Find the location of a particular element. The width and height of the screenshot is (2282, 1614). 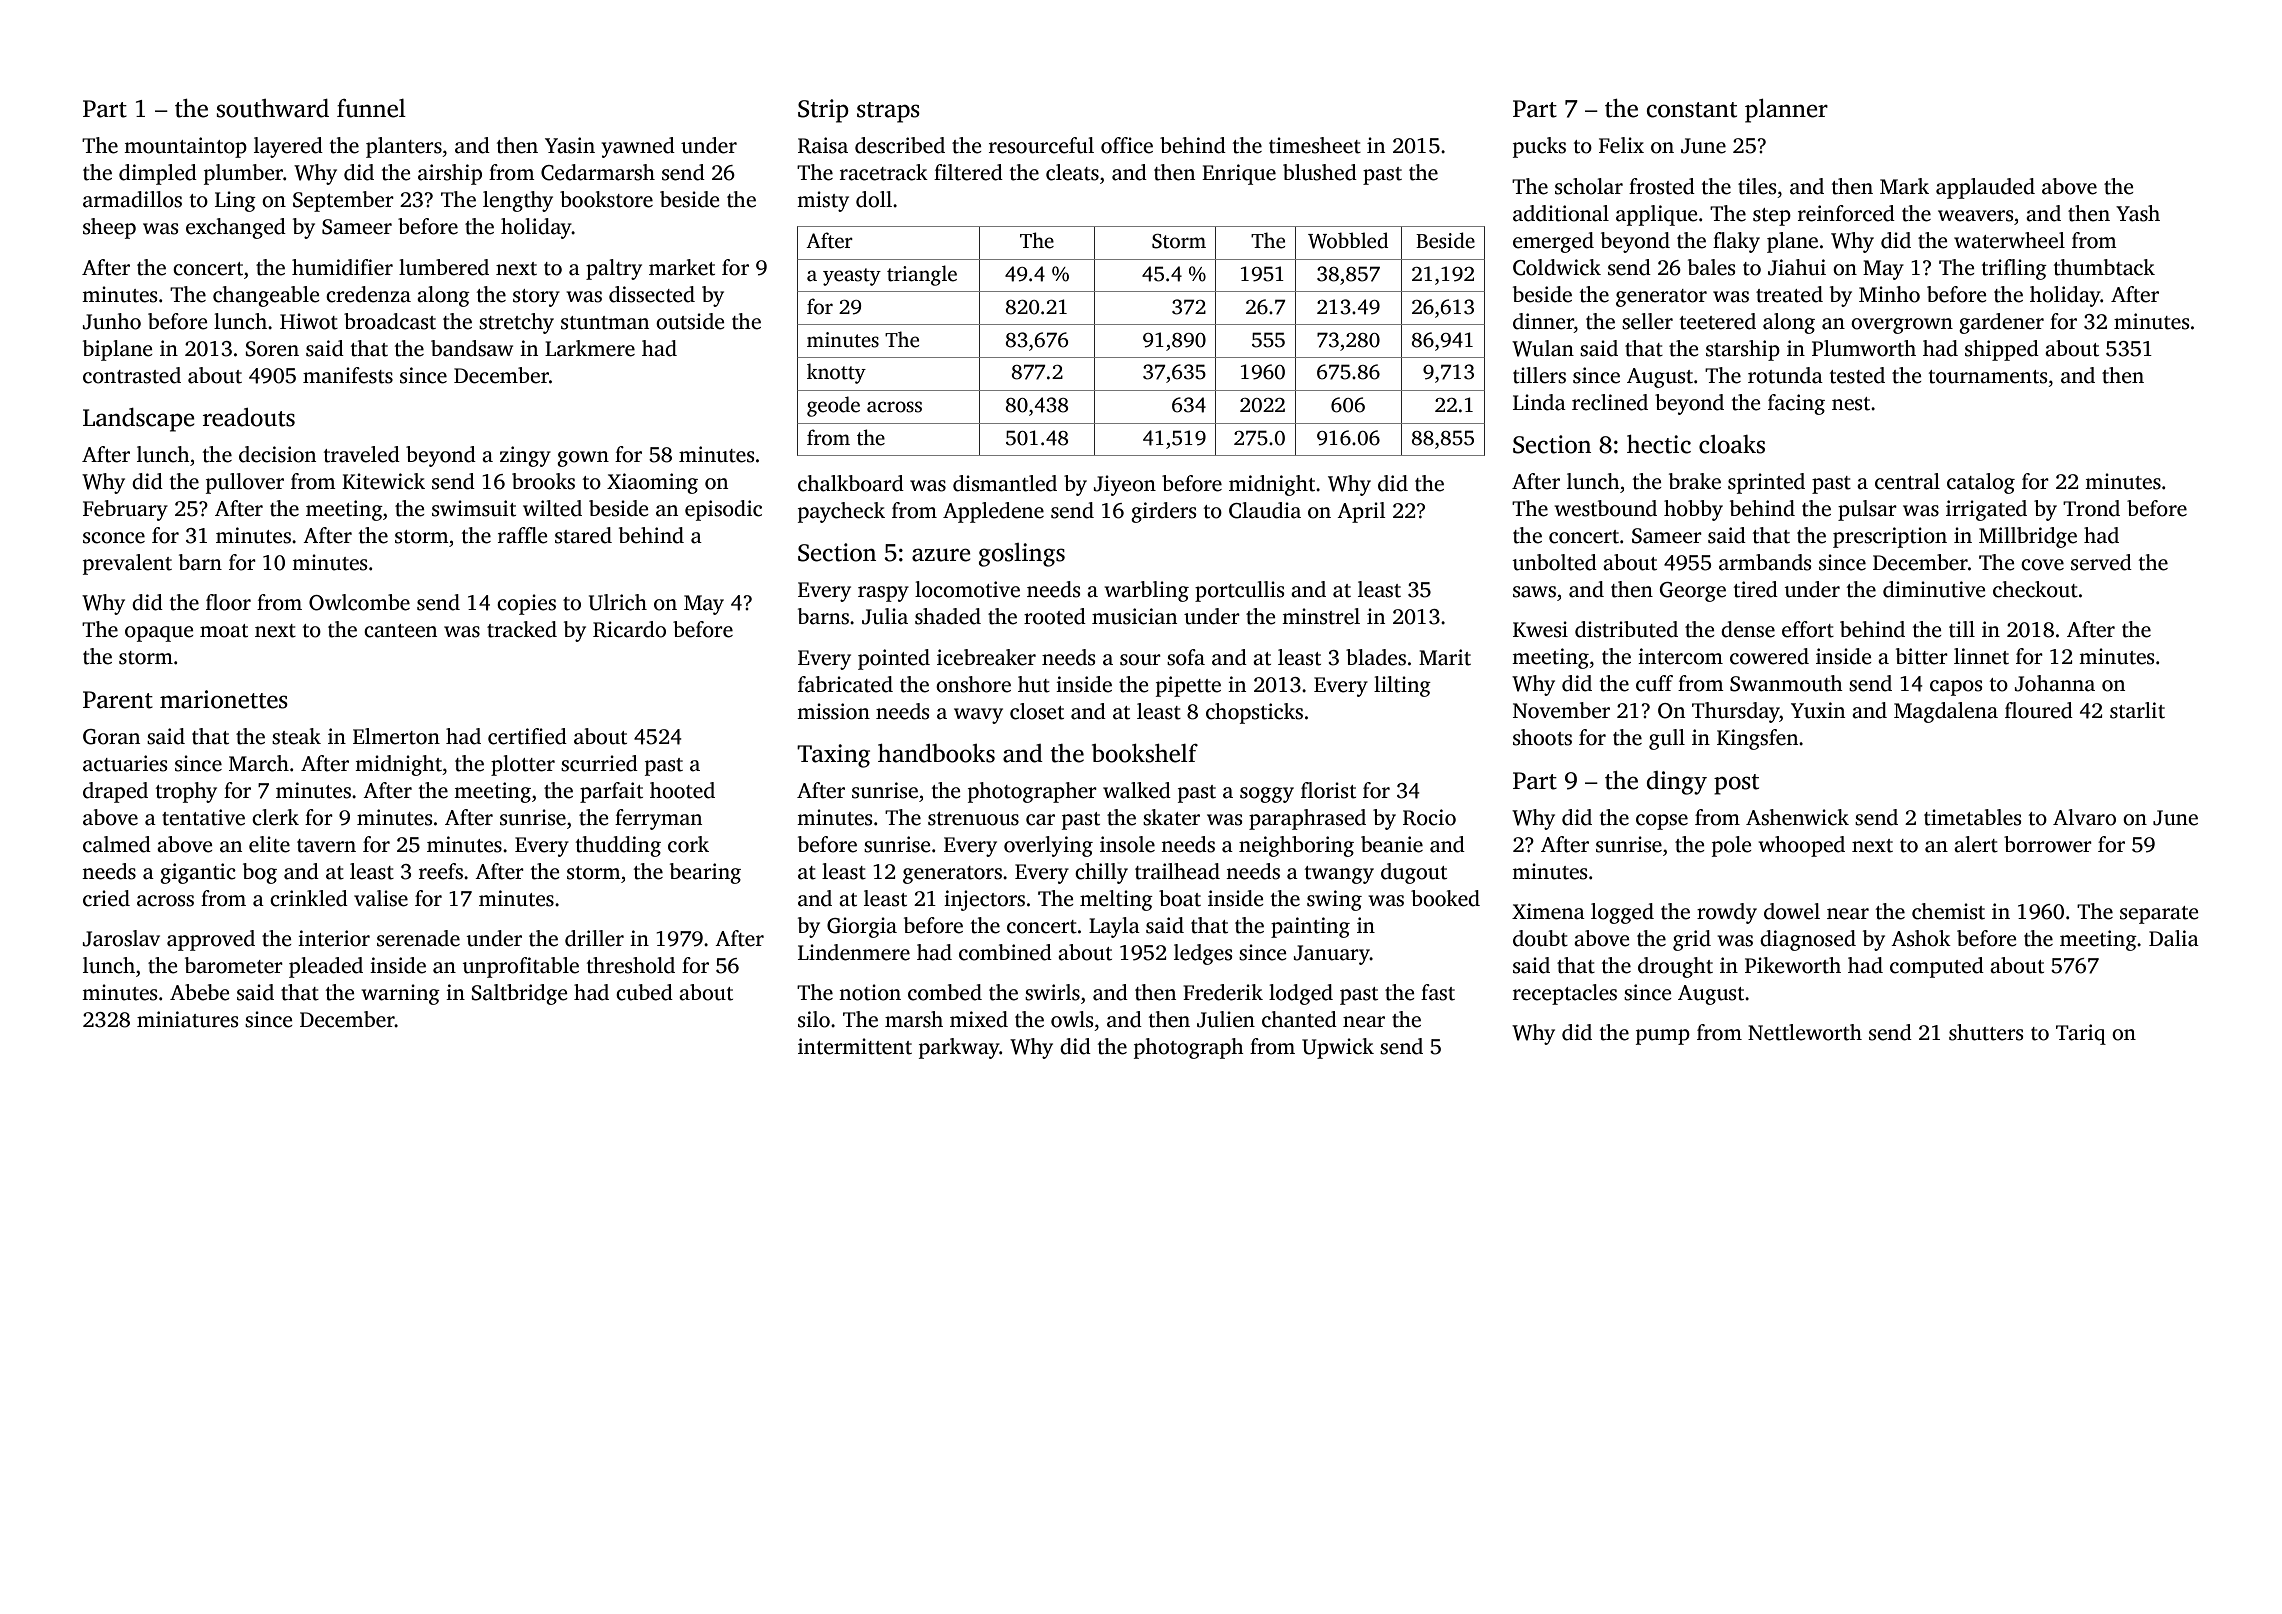

ferryman is located at coordinates (658, 819).
